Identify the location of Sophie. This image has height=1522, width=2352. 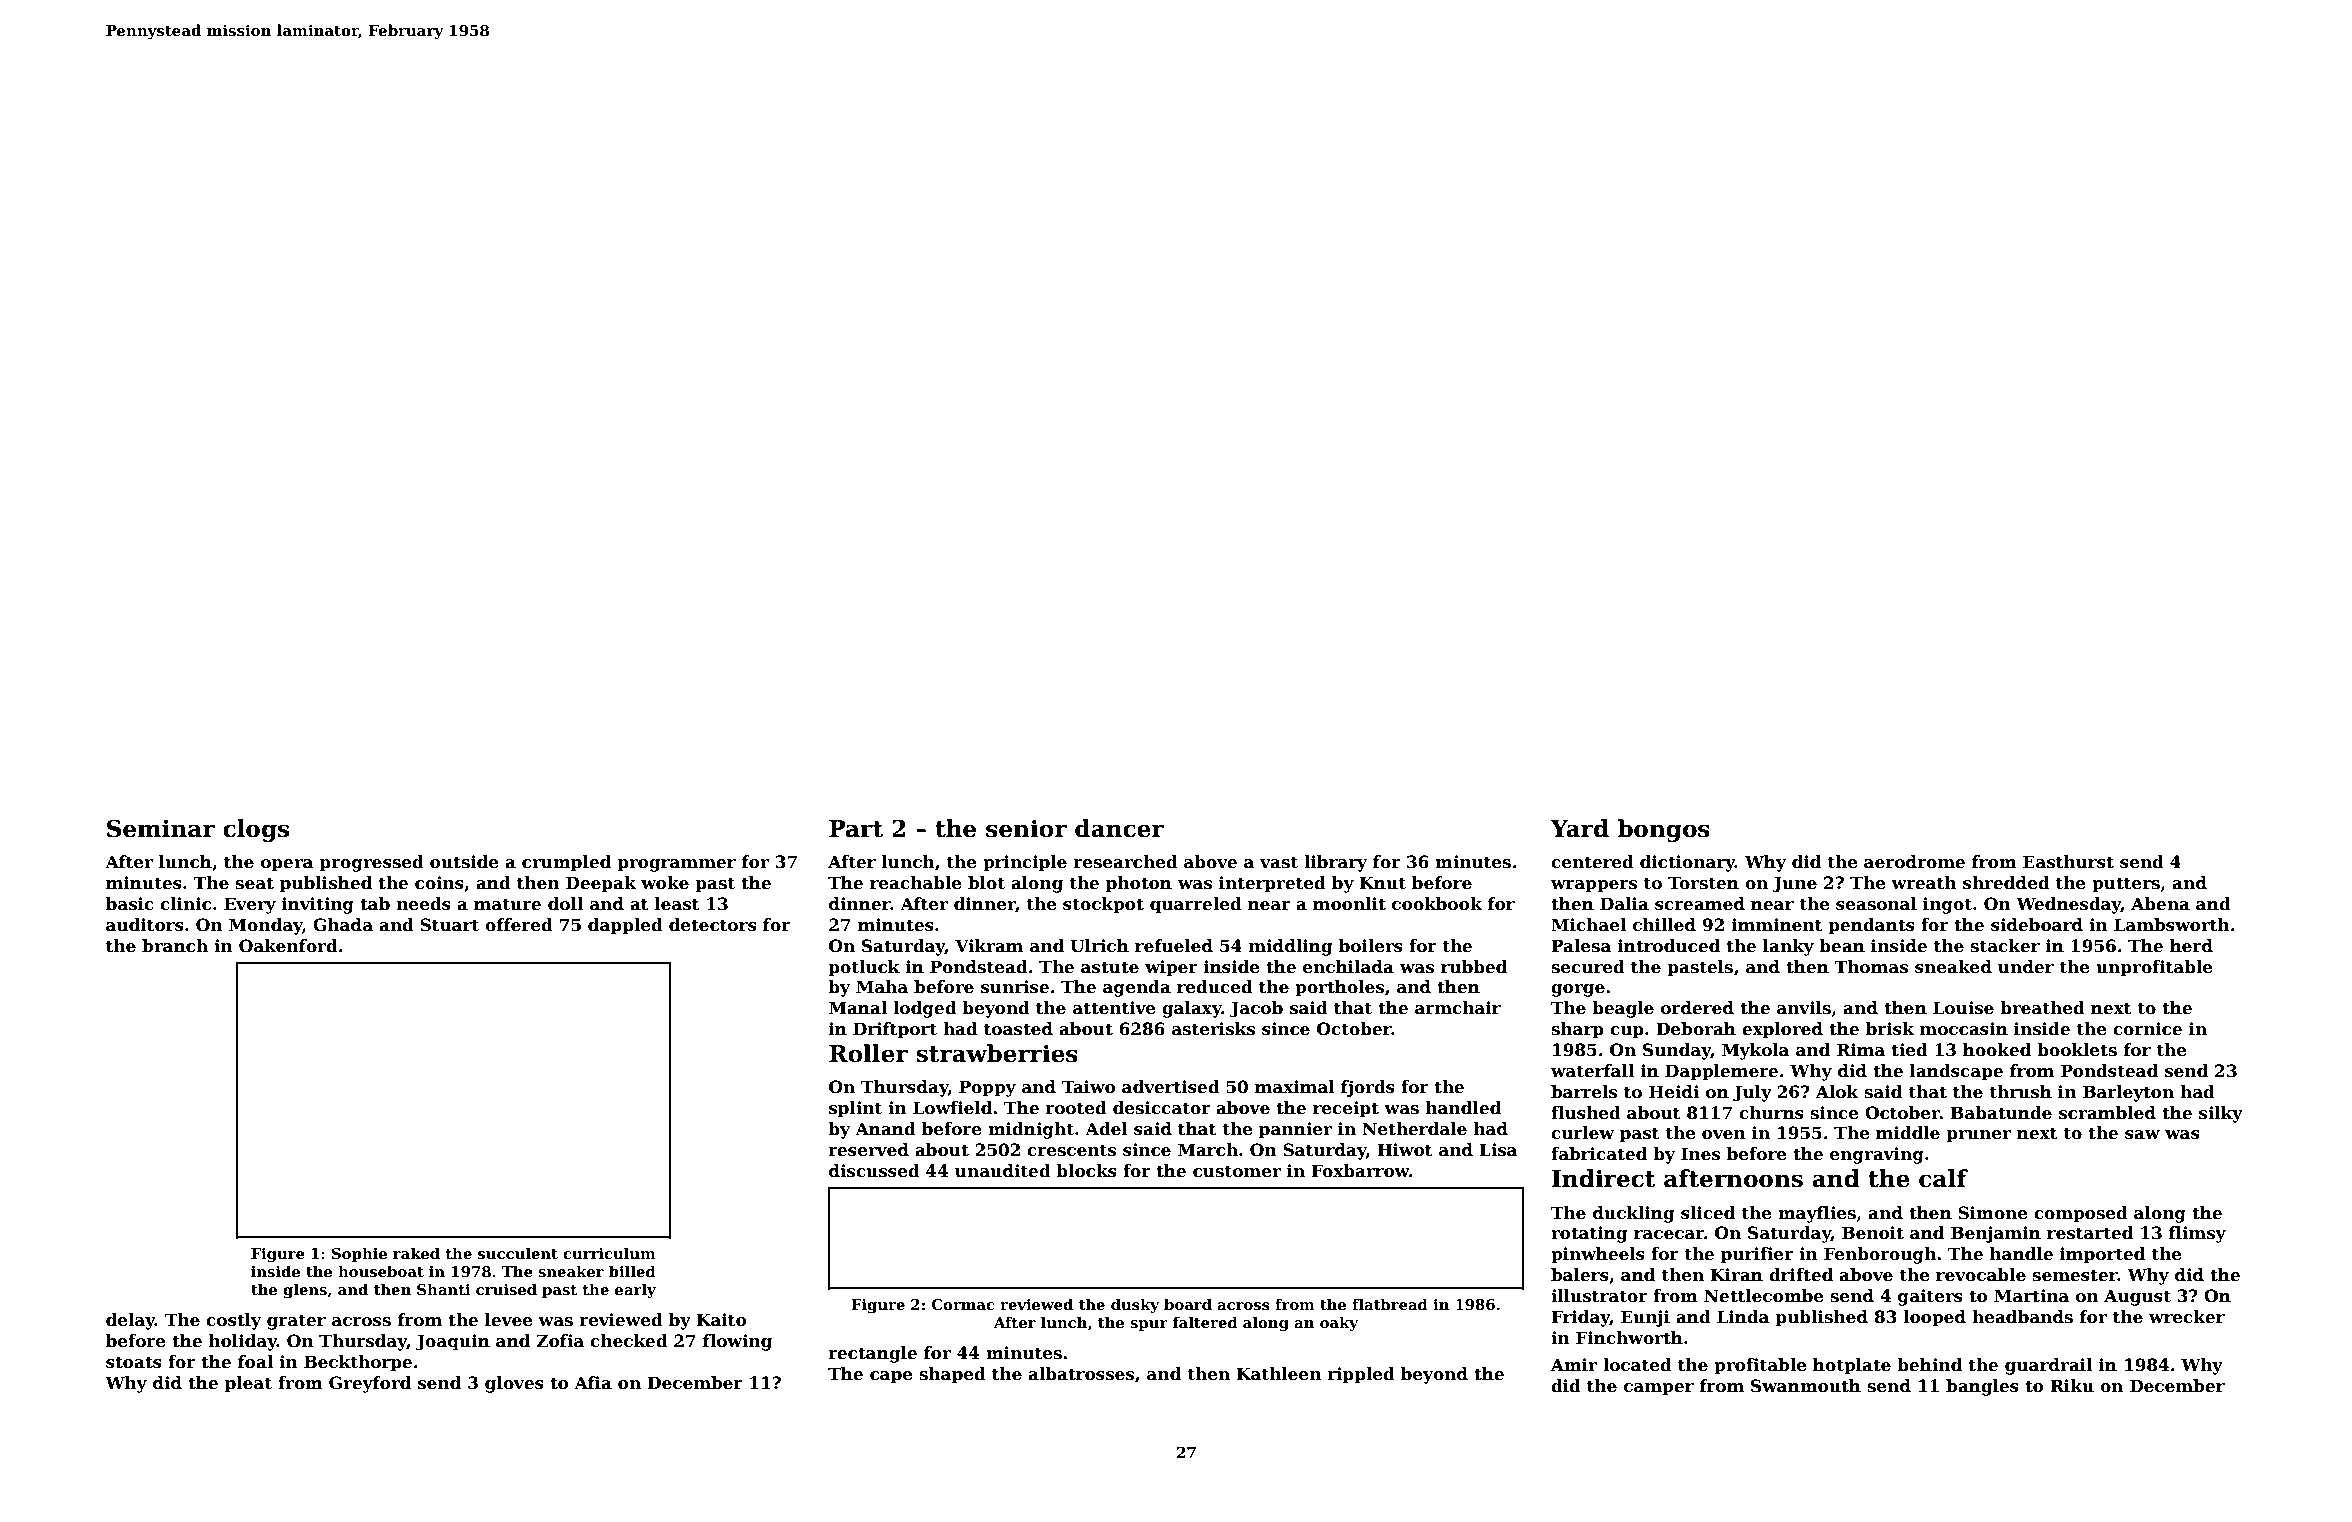
(359, 1254).
